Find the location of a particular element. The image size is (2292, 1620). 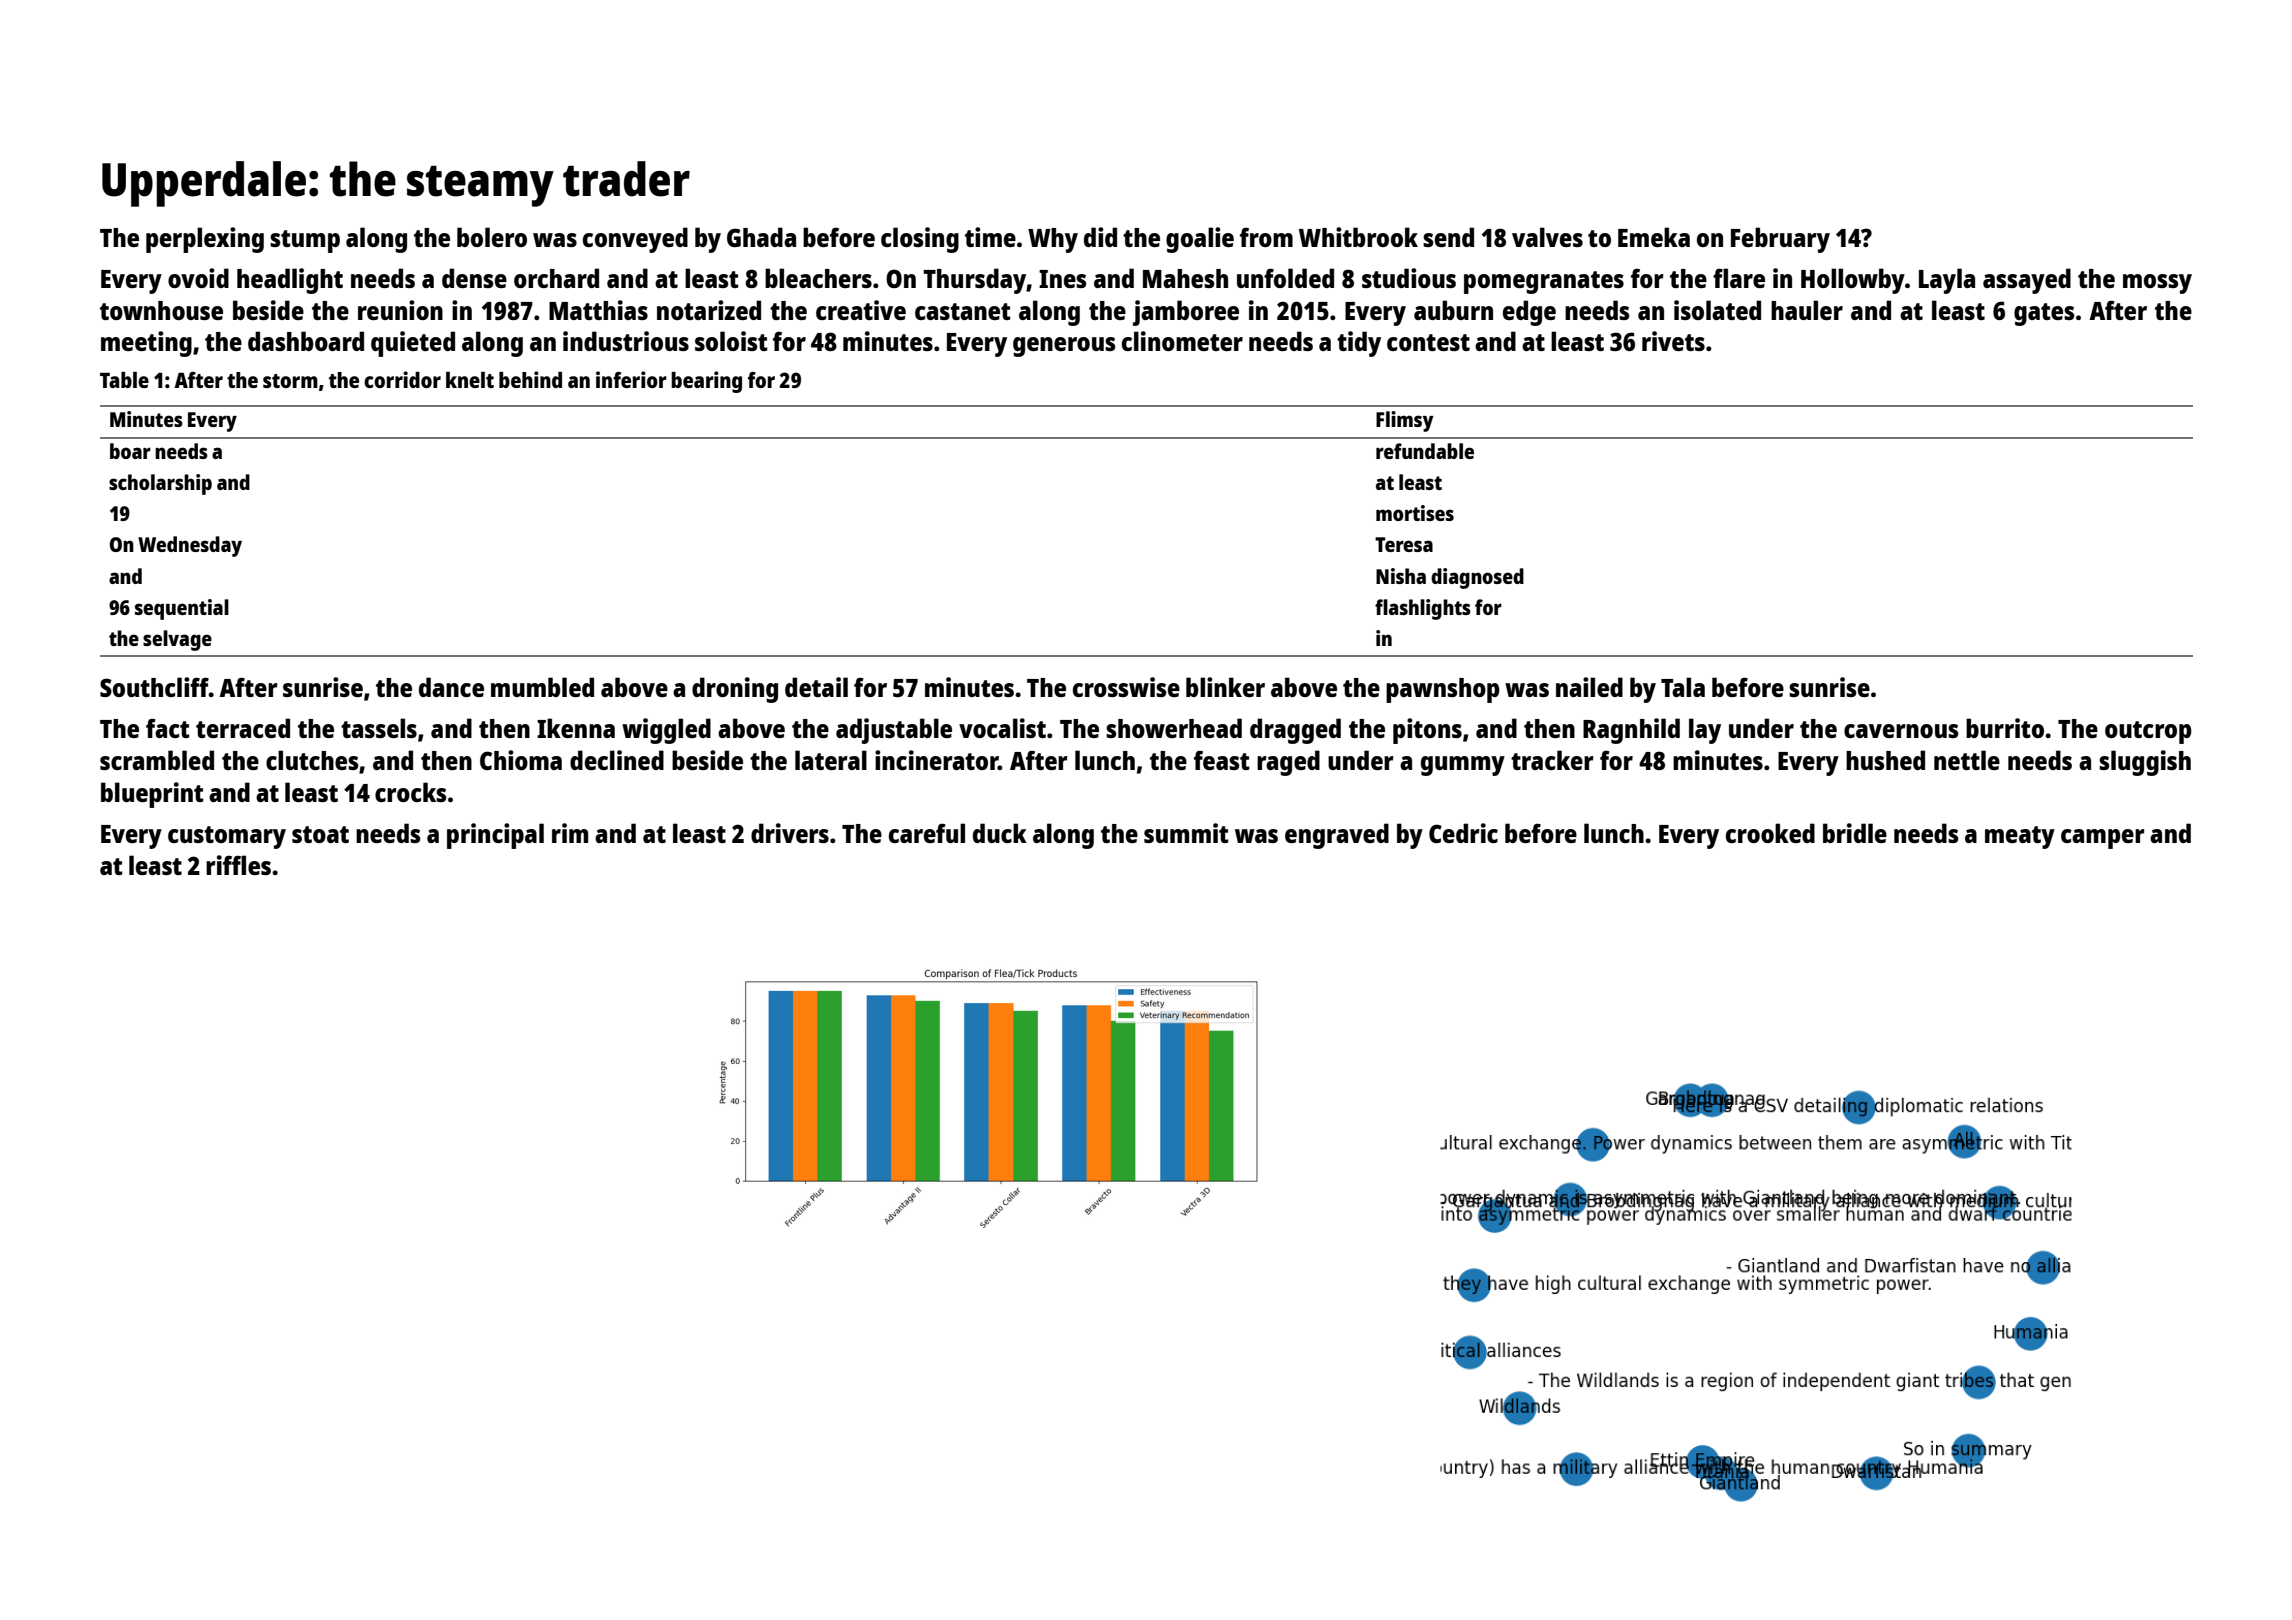

gates is located at coordinates (2044, 314).
